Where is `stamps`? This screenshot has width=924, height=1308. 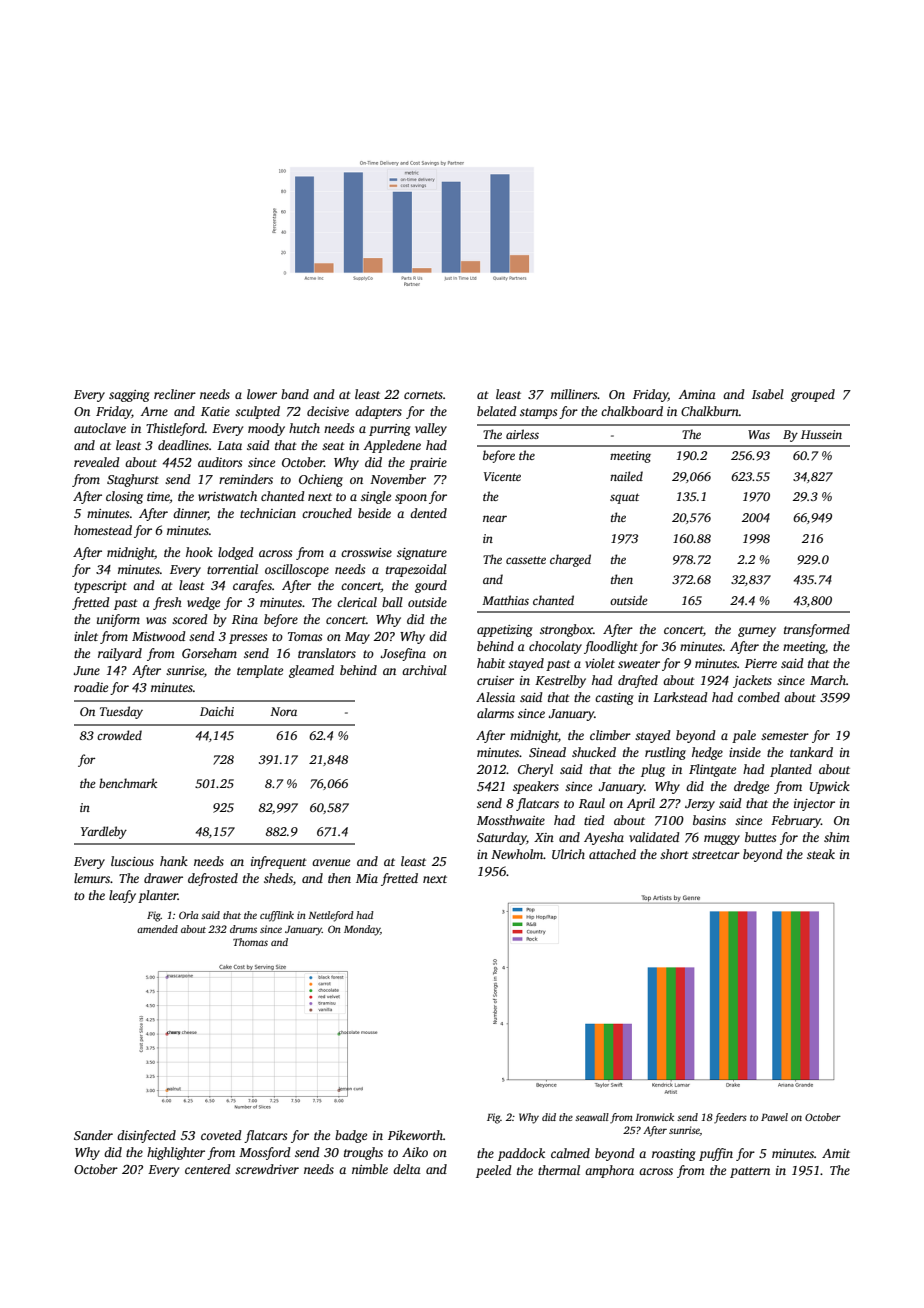
stamps is located at coordinates (538, 413).
